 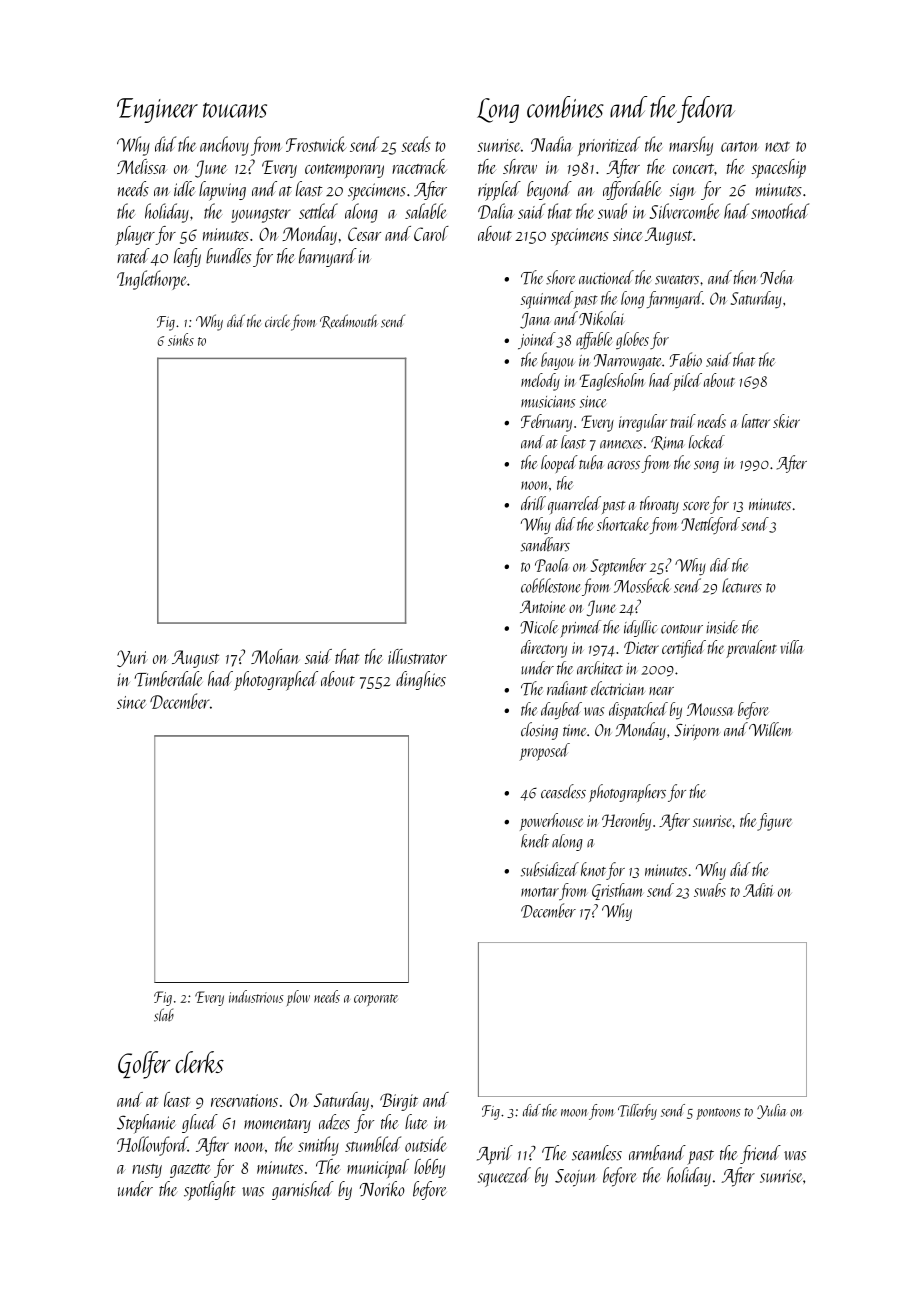 I want to click on drill, so click(x=533, y=503).
